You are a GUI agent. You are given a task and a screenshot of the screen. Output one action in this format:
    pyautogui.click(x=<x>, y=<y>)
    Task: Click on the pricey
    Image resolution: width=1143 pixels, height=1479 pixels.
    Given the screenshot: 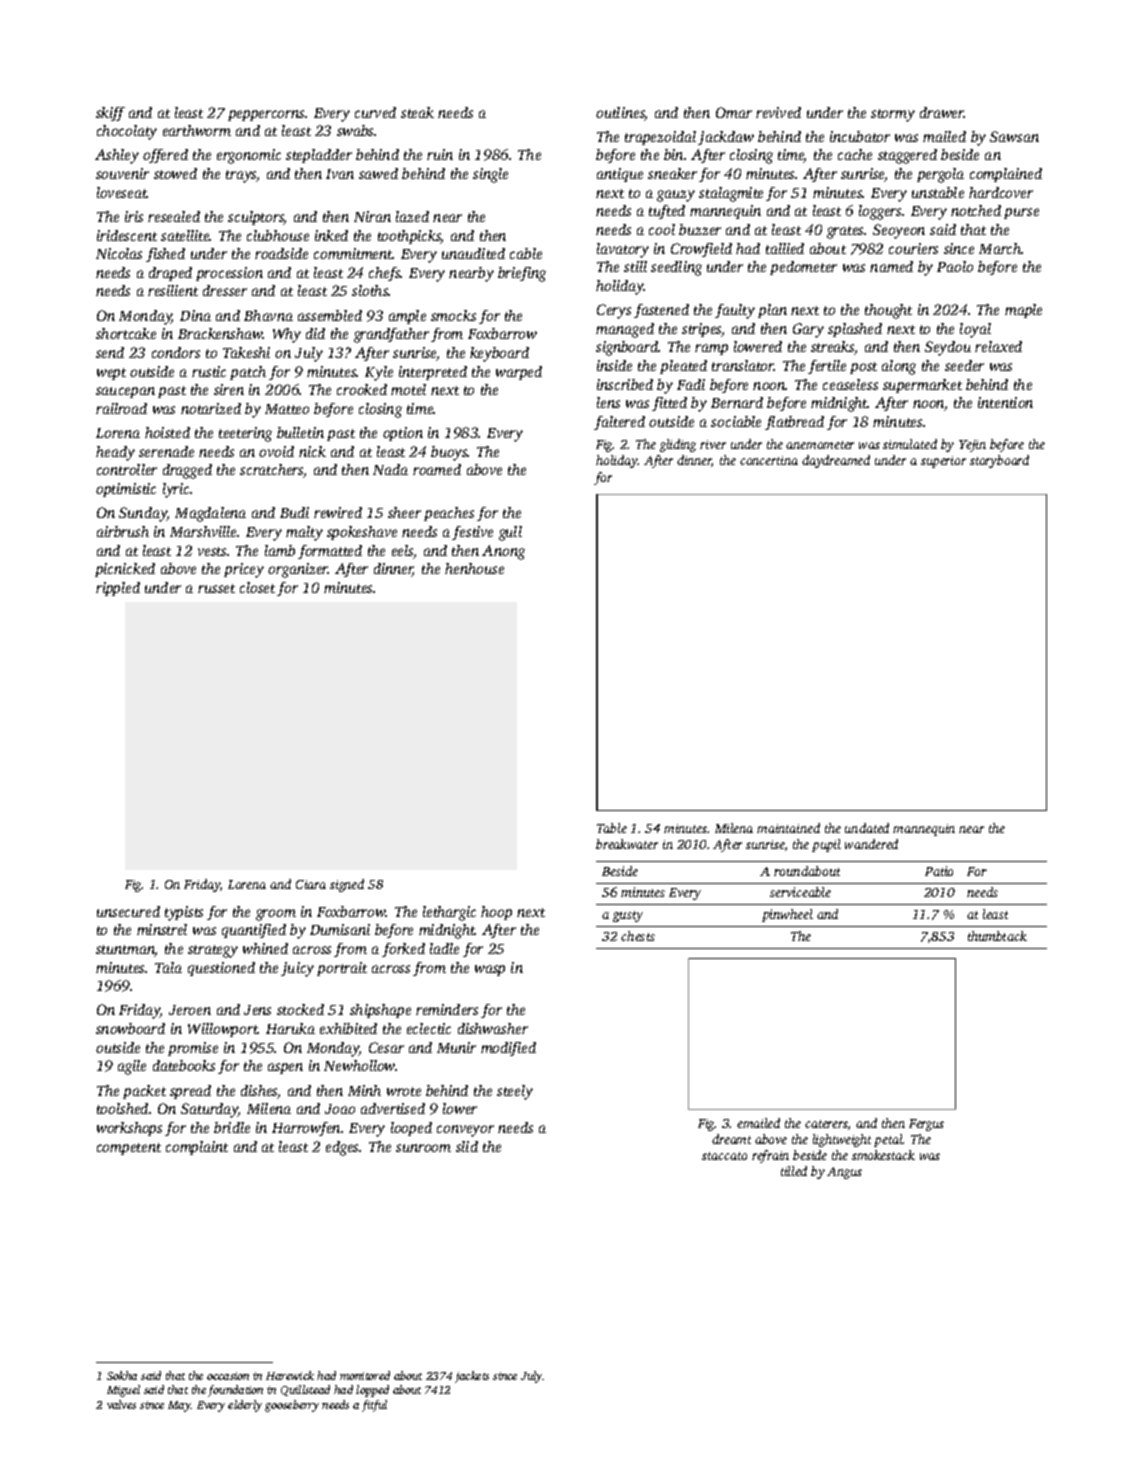 What is the action you would take?
    pyautogui.click(x=244, y=570)
